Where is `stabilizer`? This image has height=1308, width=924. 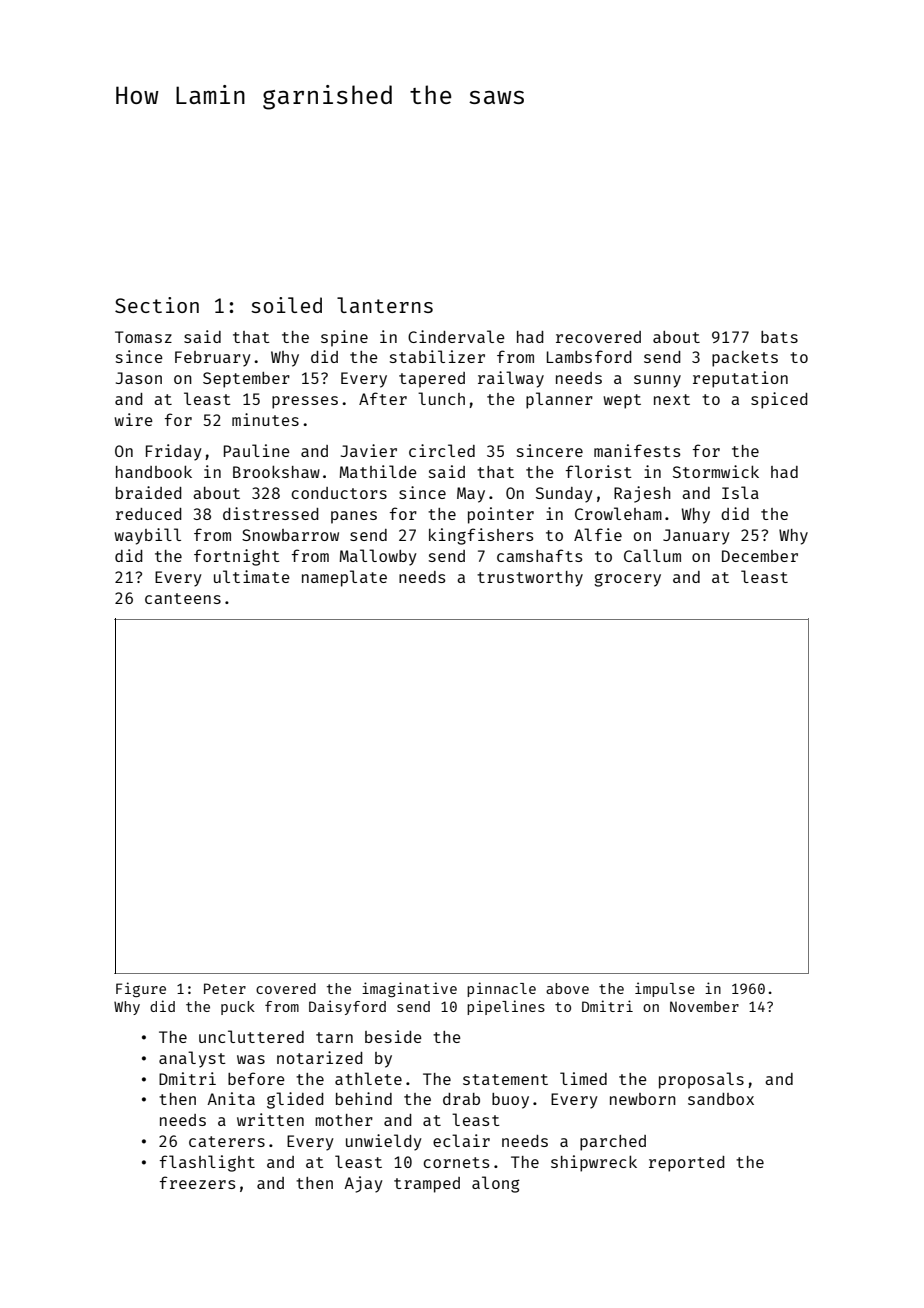
stabilizer is located at coordinates (437, 356).
